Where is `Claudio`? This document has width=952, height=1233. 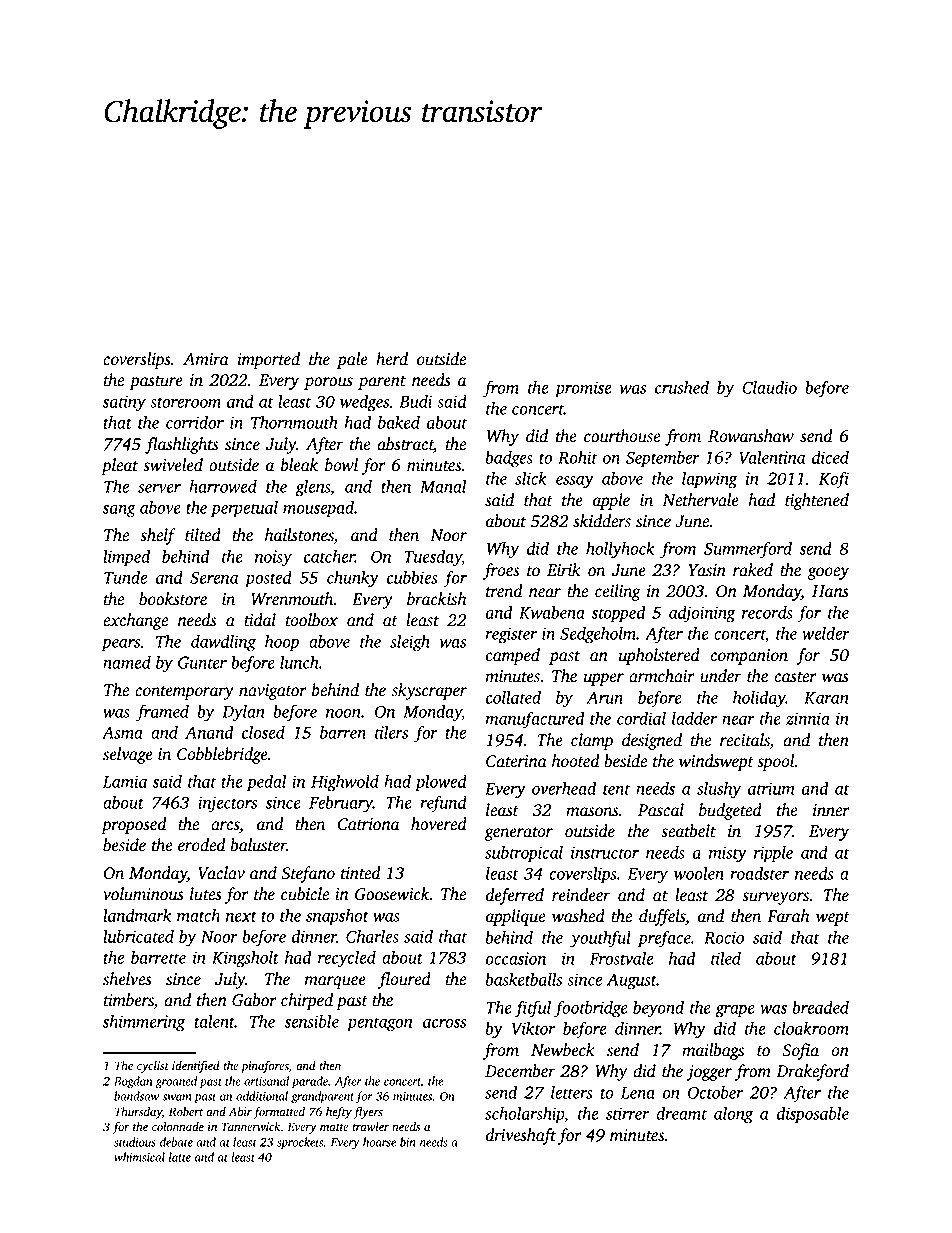
Claudio is located at coordinates (769, 387).
